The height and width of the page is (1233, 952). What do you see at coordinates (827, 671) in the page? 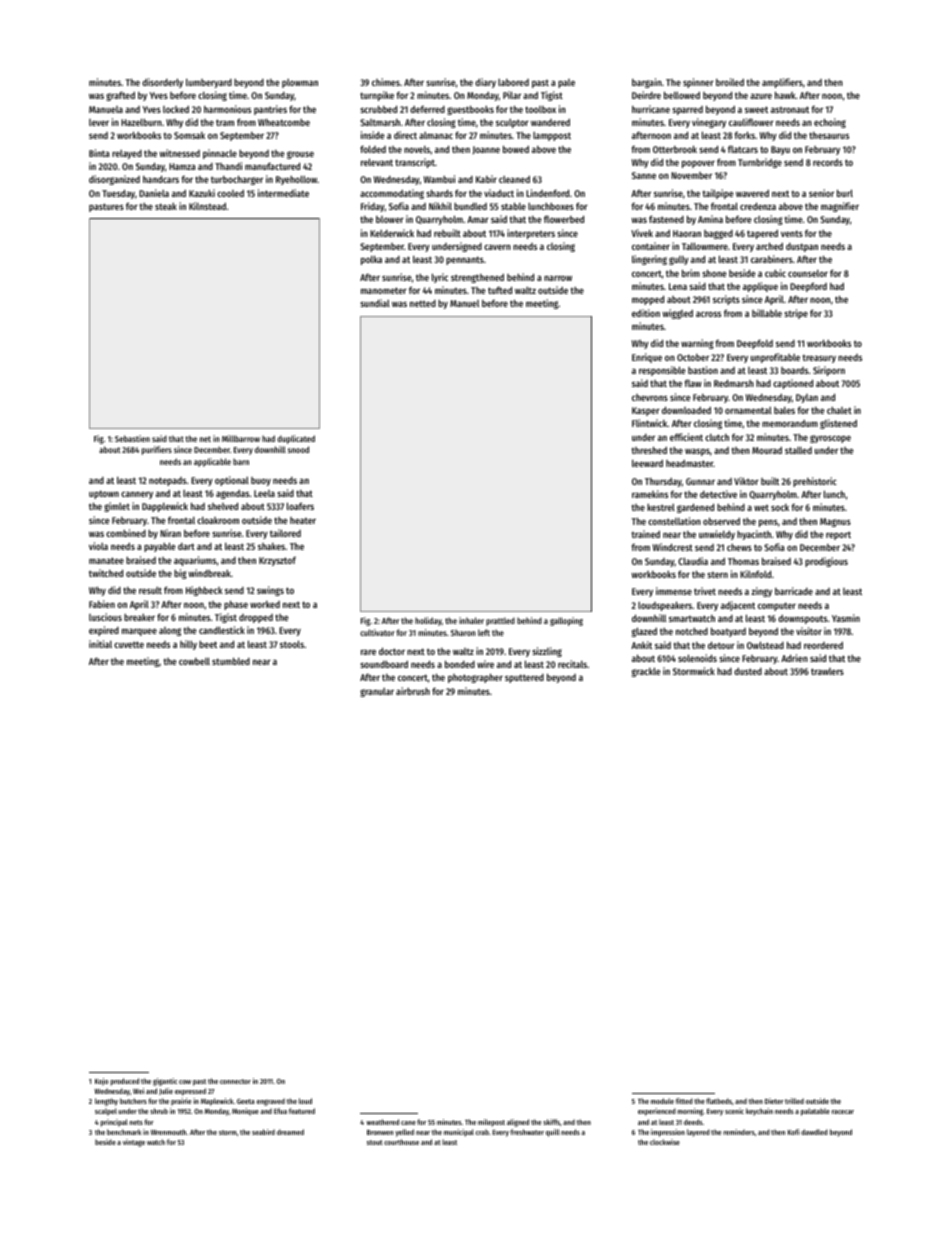
I see `trawlers` at bounding box center [827, 671].
